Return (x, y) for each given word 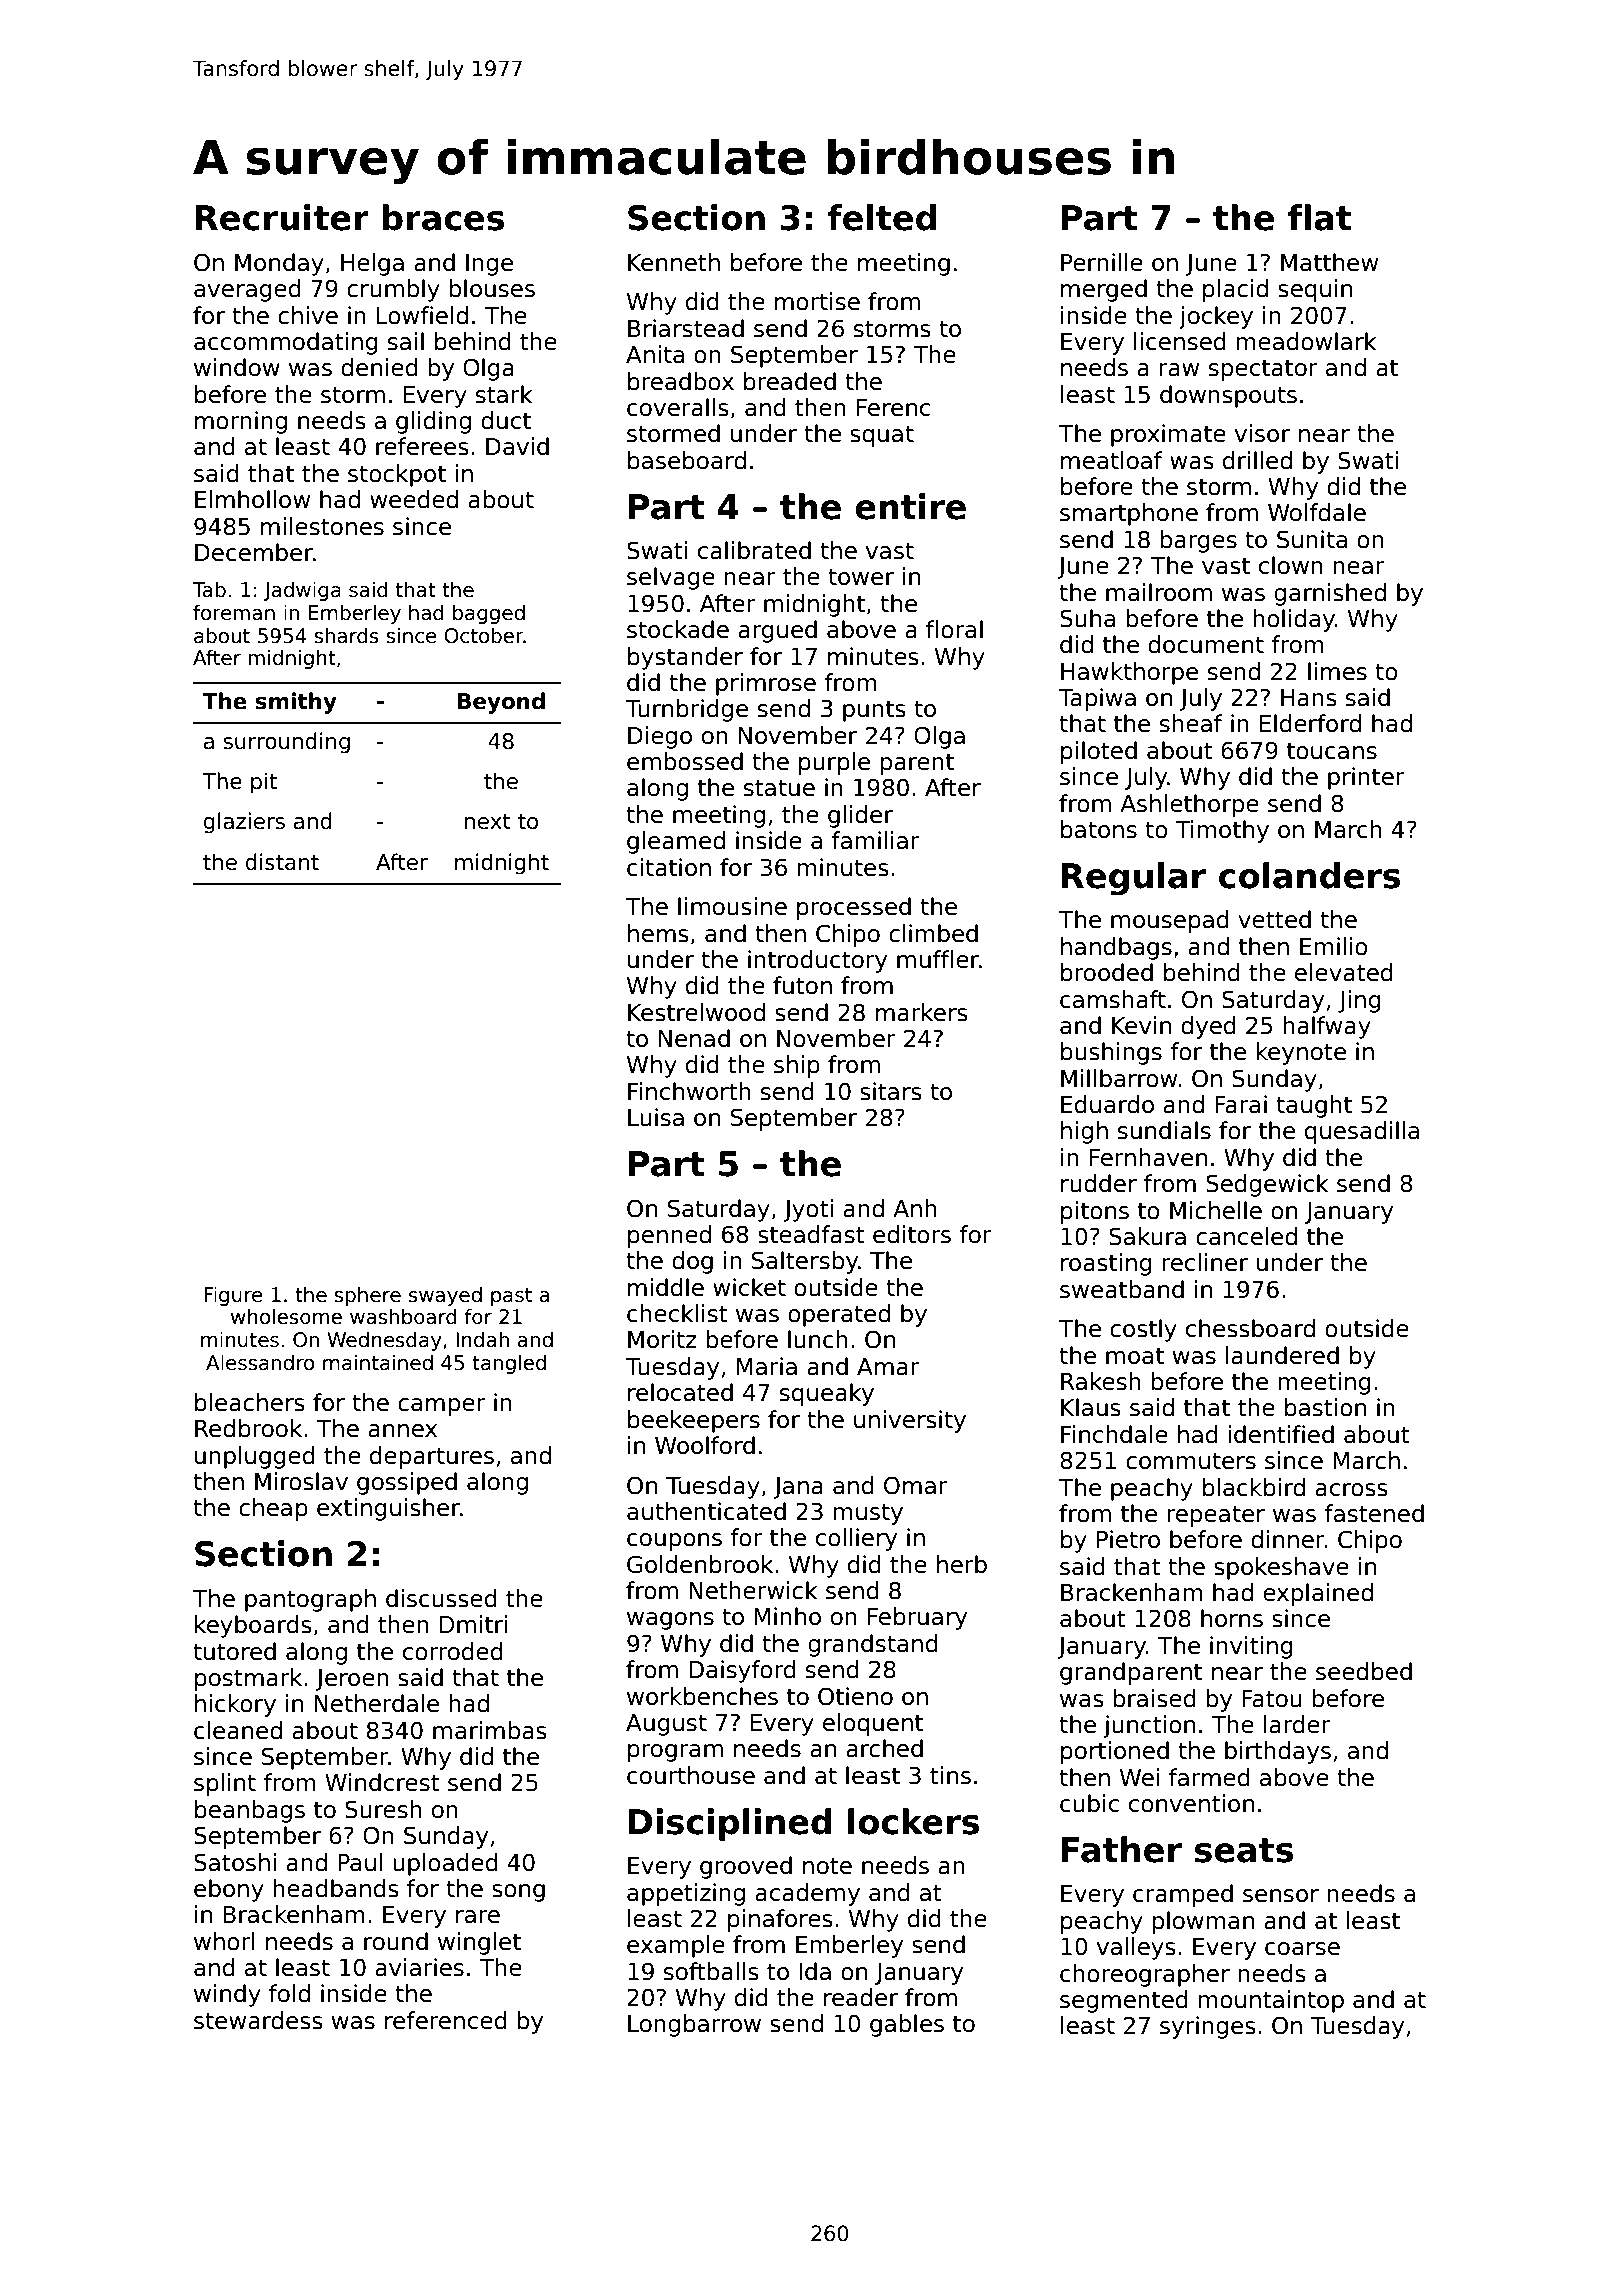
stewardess (258, 2020)
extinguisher (388, 1509)
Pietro (1128, 1539)
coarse (1302, 1949)
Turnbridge (687, 710)
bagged (489, 614)
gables (907, 2025)
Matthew (1329, 262)
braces (443, 217)
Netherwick (753, 1590)
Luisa (656, 1117)
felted (881, 217)
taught (1314, 1106)
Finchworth (689, 1091)
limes (1337, 671)
